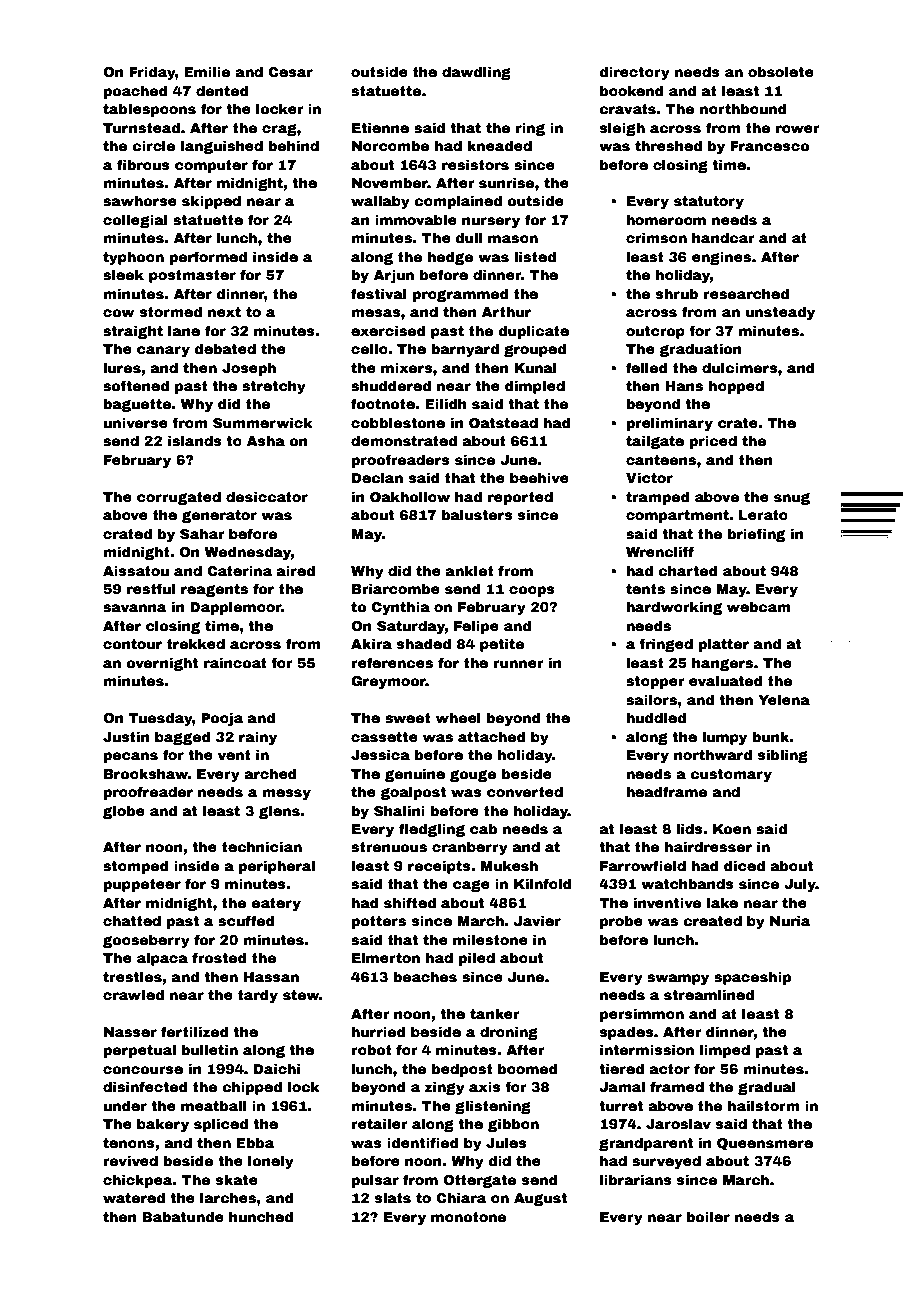 The height and width of the page is (1308, 924). Describe the element at coordinates (723, 237) in the page. I see `handcar` at that location.
